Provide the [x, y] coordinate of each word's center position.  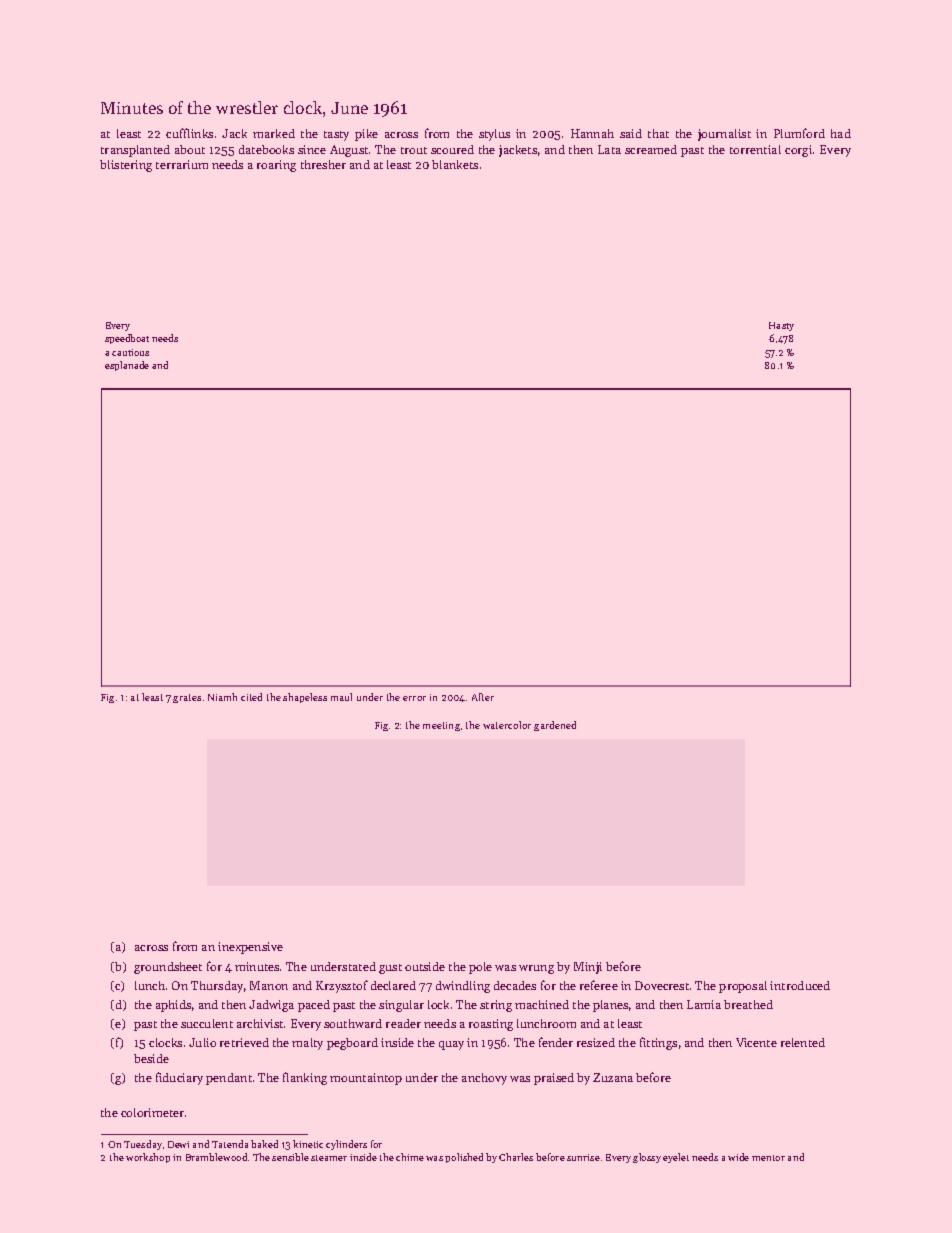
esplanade [127, 366]
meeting [441, 726]
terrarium [182, 164]
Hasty [781, 326]
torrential [755, 149]
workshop [148, 1158]
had [841, 133]
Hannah [592, 133]
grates [187, 698]
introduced [800, 985]
